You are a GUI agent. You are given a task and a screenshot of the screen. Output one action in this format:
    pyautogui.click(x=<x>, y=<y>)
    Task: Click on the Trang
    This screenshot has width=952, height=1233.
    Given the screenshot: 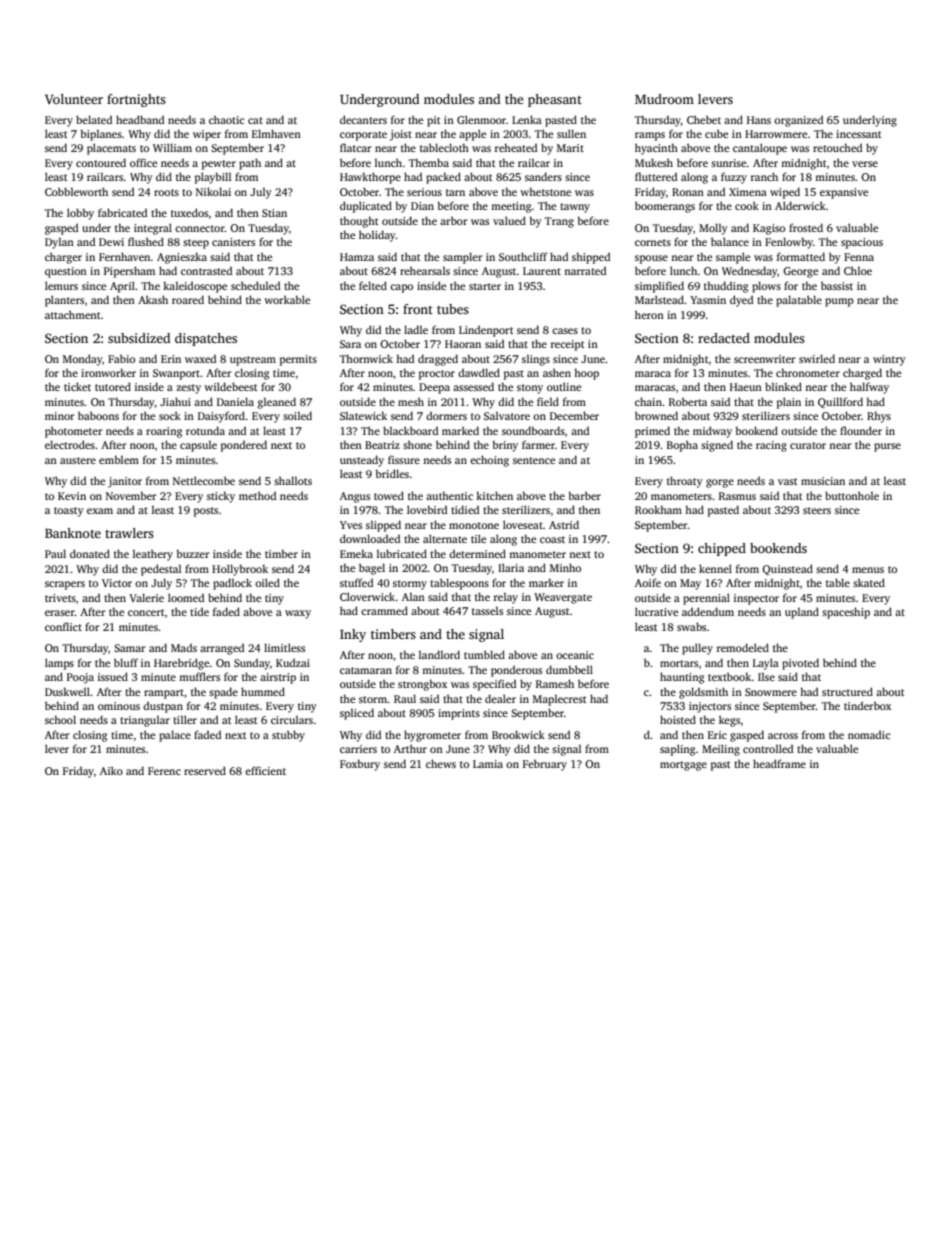 What is the action you would take?
    pyautogui.click(x=559, y=222)
